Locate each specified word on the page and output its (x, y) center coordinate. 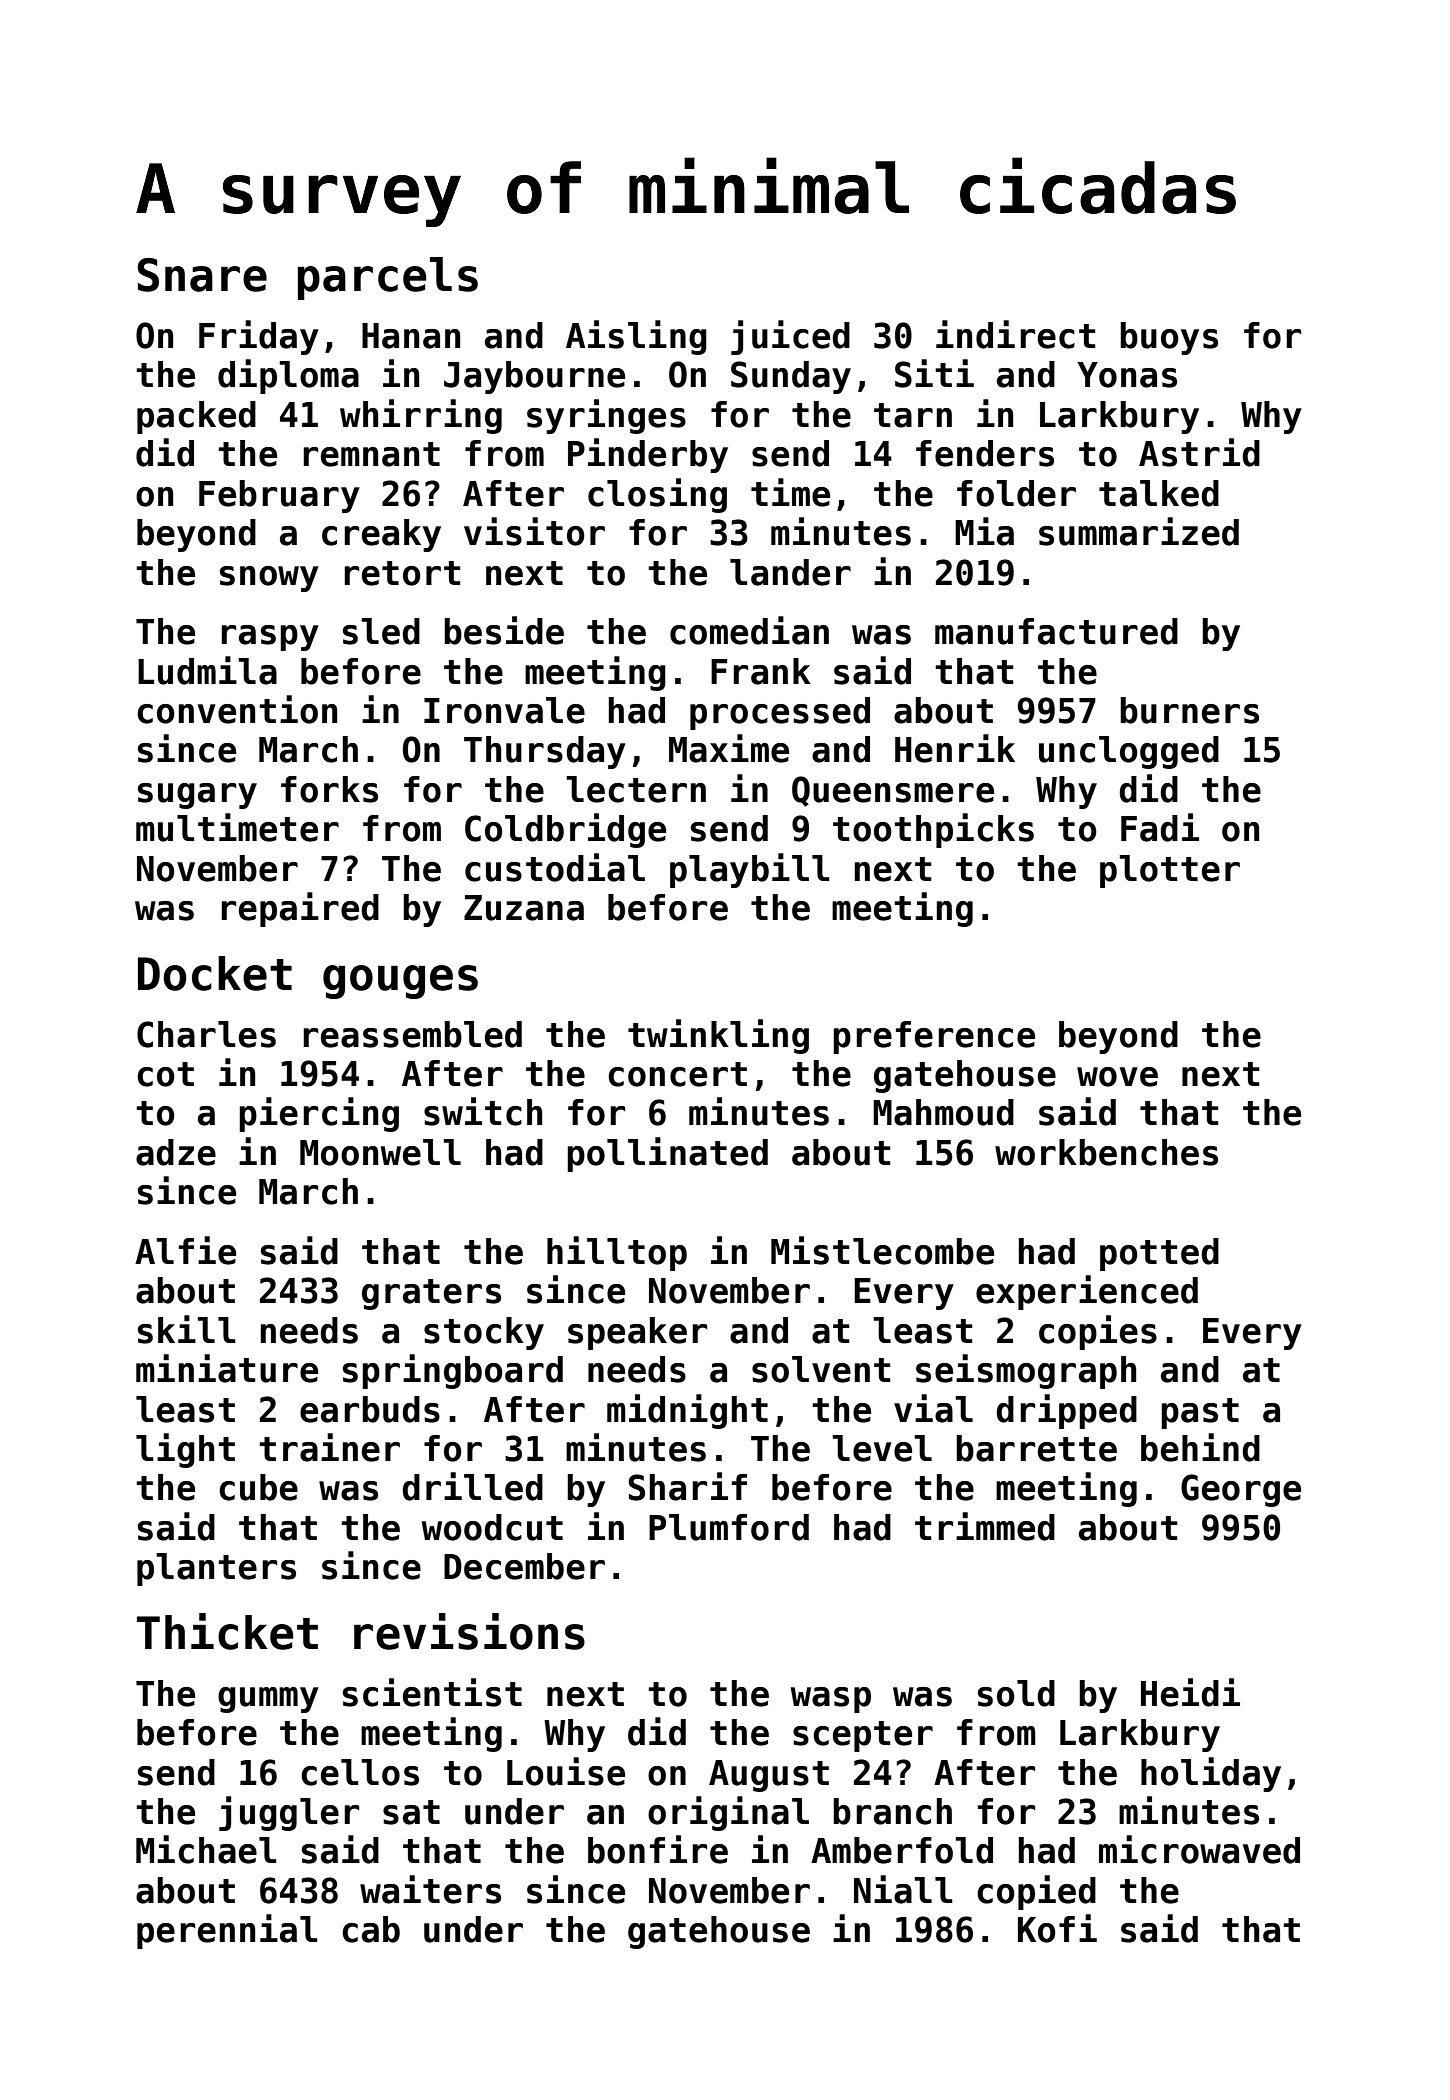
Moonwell (380, 1152)
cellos (360, 1772)
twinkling (718, 1036)
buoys (1169, 338)
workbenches (1106, 1152)
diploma (288, 376)
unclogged (1129, 752)
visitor (534, 531)
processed (780, 713)
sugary (197, 796)
